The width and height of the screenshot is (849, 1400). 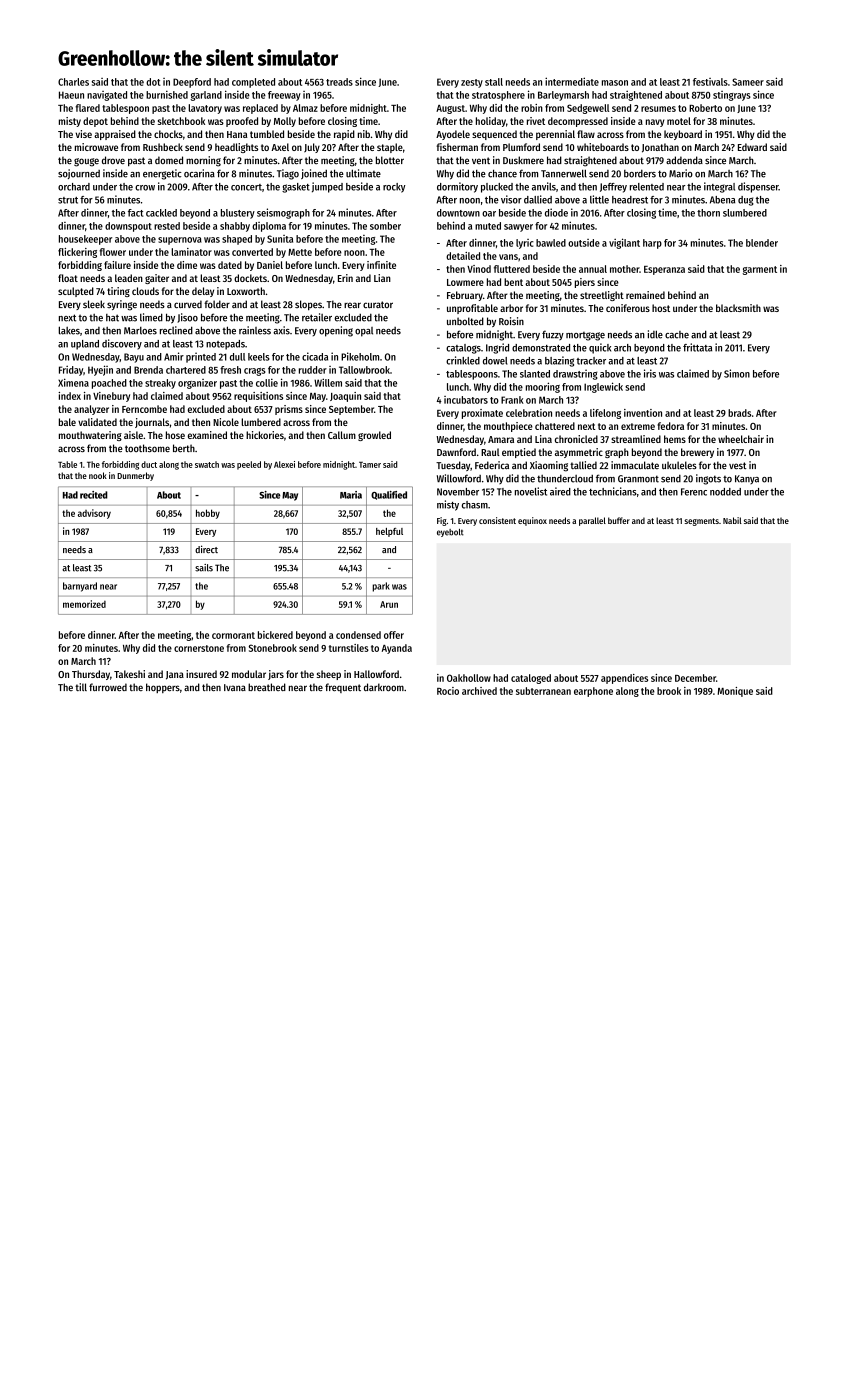 What do you see at coordinates (204, 568) in the screenshot?
I see `sails` at bounding box center [204, 568].
